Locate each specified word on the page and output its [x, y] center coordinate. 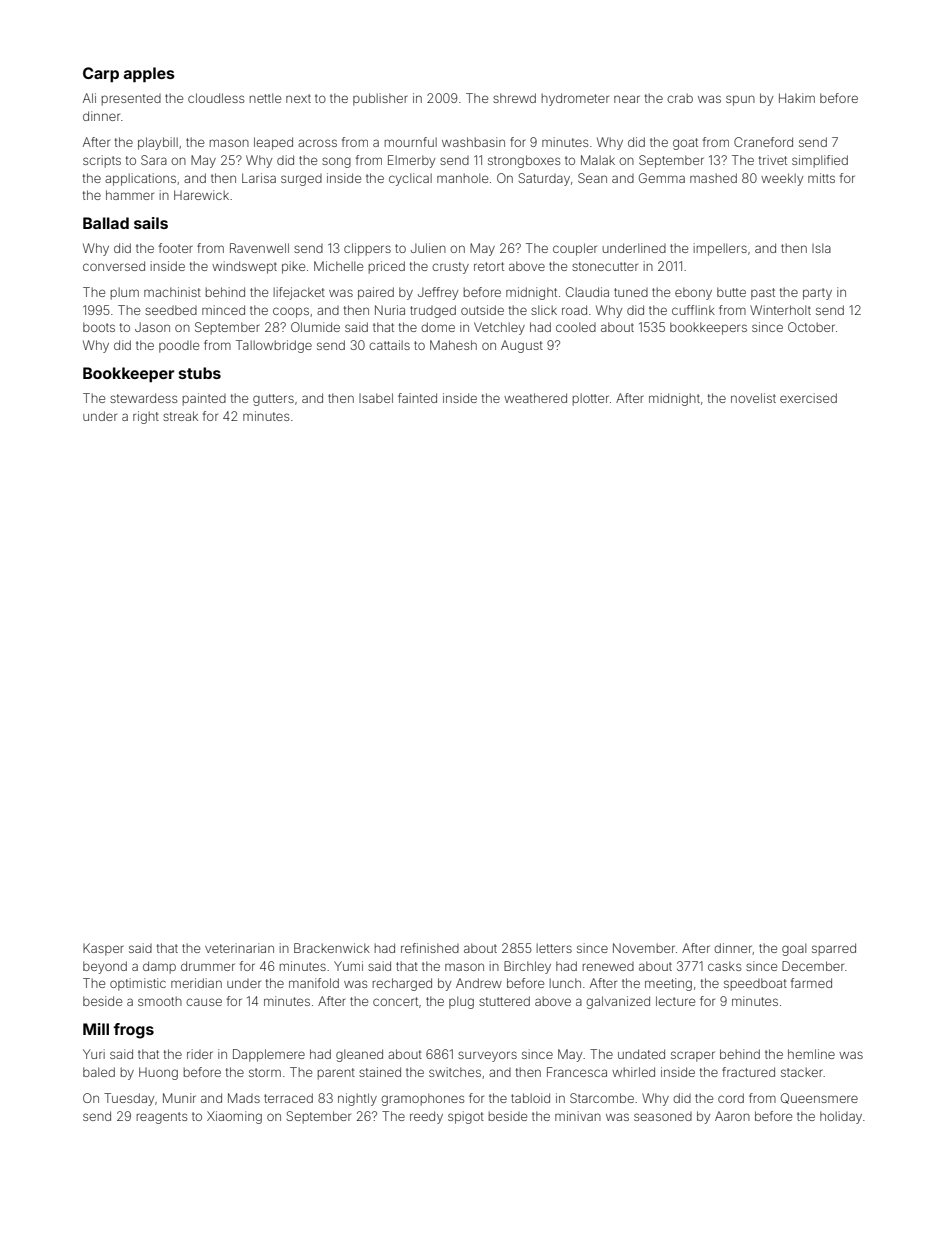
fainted [417, 398]
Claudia [587, 292]
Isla [821, 248]
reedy [426, 1117]
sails [151, 223]
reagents [162, 1118]
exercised [808, 398]
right [146, 417]
